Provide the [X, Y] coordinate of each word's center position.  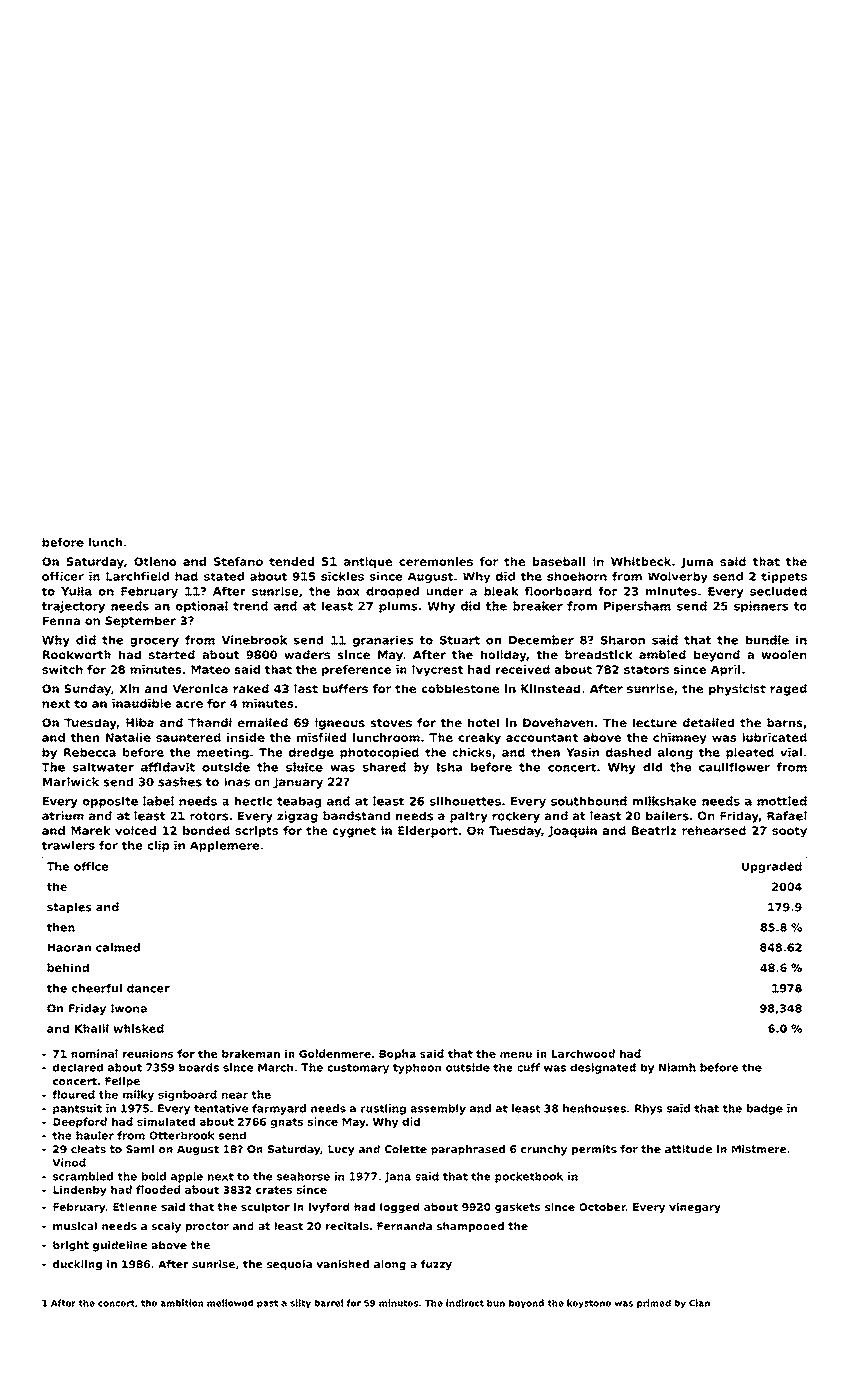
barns [785, 722]
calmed [118, 947]
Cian [699, 1303]
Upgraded [772, 867]
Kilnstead [550, 688]
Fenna [61, 620]
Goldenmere [335, 1053]
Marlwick [71, 782]
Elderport [428, 832]
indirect [465, 1303]
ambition [182, 1303]
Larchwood [583, 1053]
